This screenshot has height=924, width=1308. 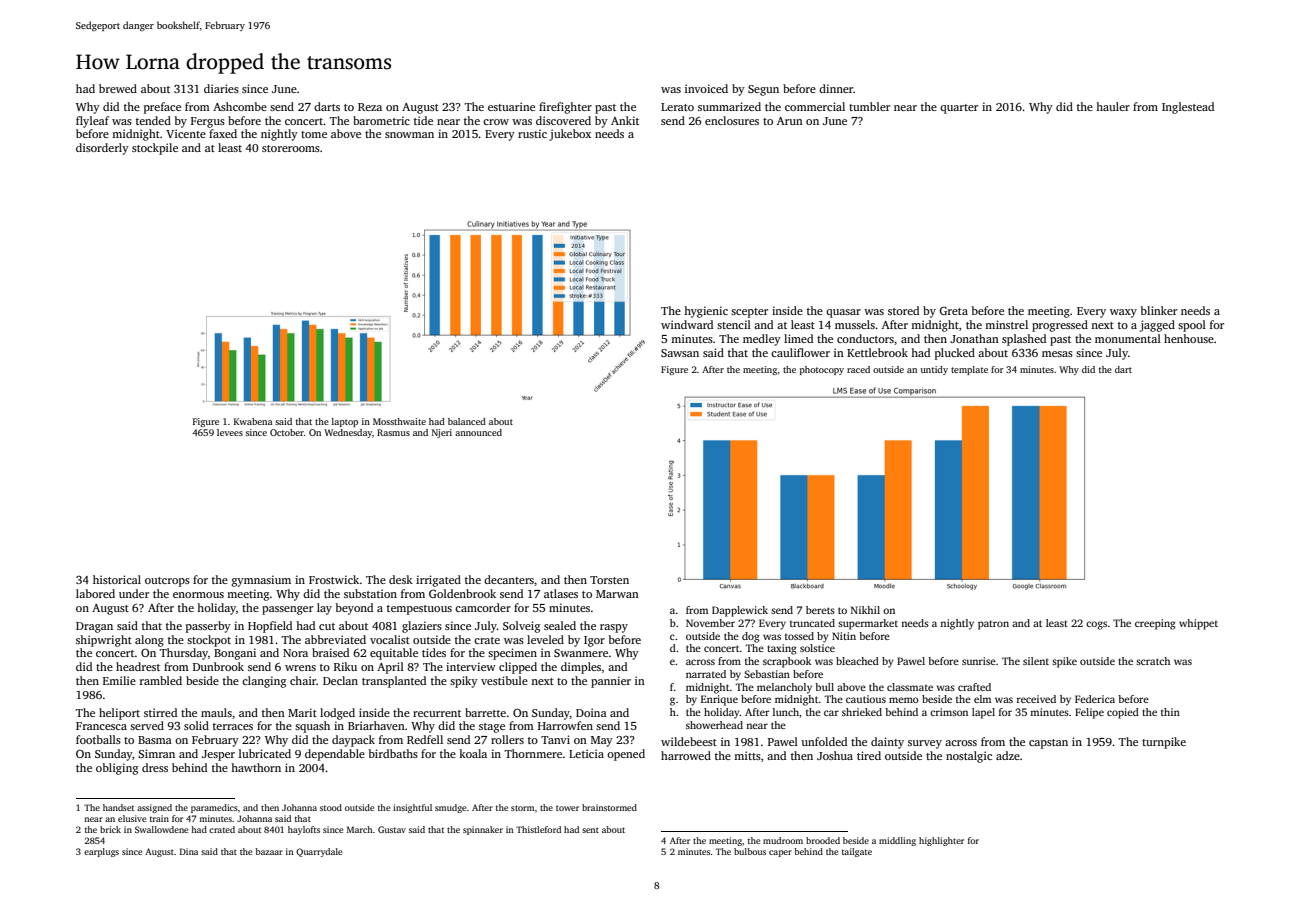 What do you see at coordinates (865, 610) in the screenshot?
I see `Nikhil` at bounding box center [865, 610].
